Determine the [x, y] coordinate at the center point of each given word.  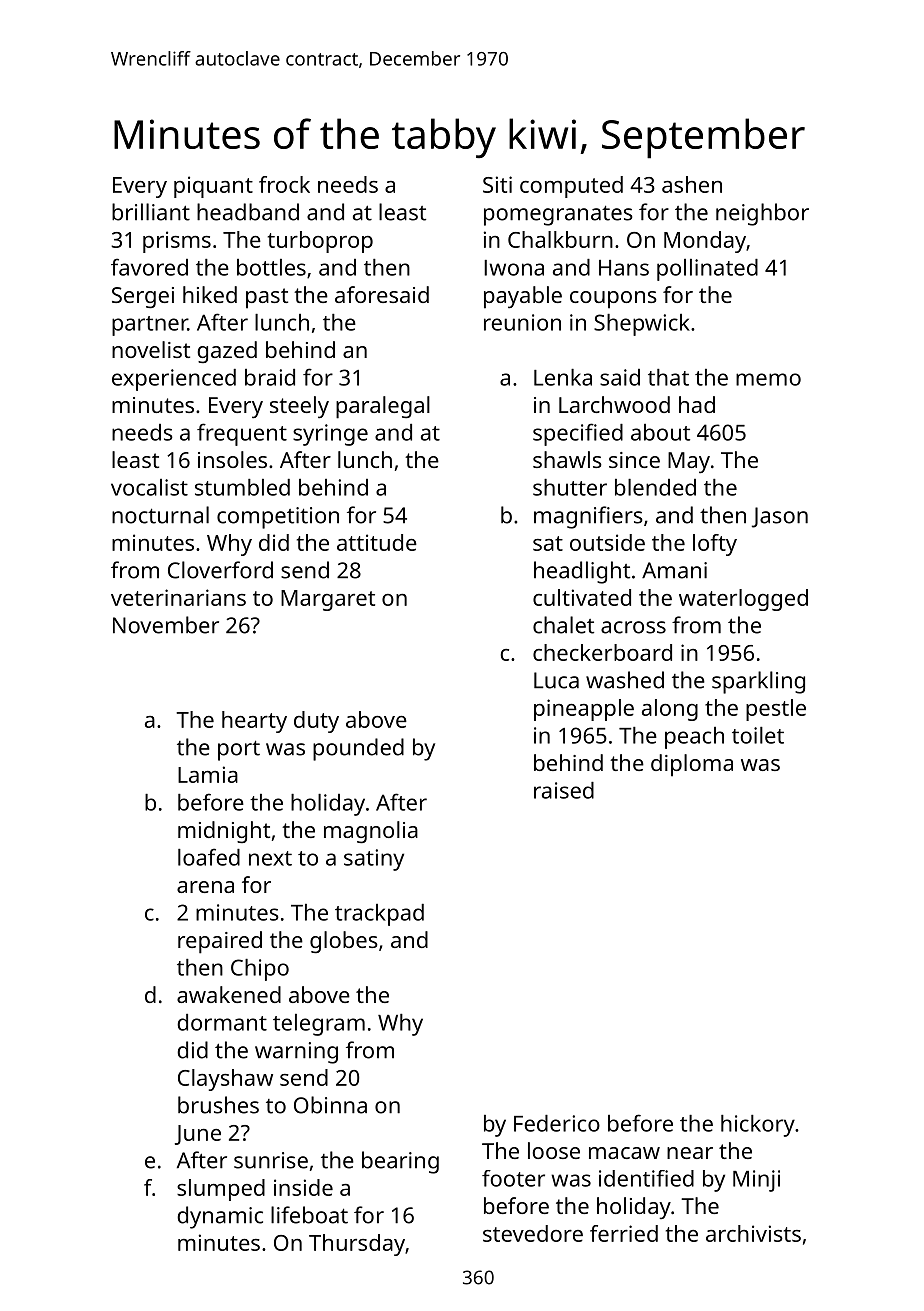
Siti [497, 184]
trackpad [379, 915]
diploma [692, 765]
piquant [213, 187]
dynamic [220, 1217]
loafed [209, 857]
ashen [692, 184]
